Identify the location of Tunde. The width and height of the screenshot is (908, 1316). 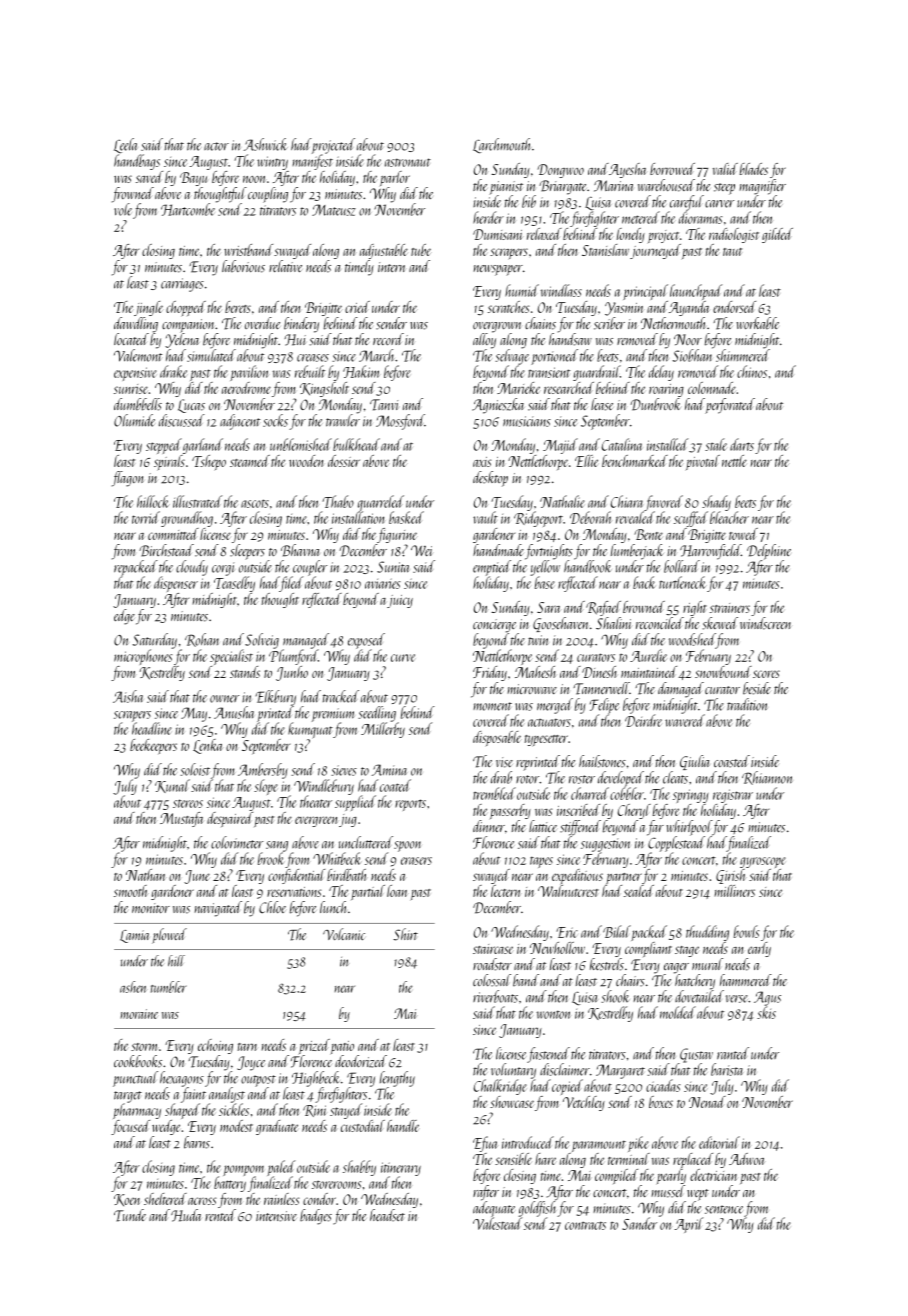
(130, 1215).
